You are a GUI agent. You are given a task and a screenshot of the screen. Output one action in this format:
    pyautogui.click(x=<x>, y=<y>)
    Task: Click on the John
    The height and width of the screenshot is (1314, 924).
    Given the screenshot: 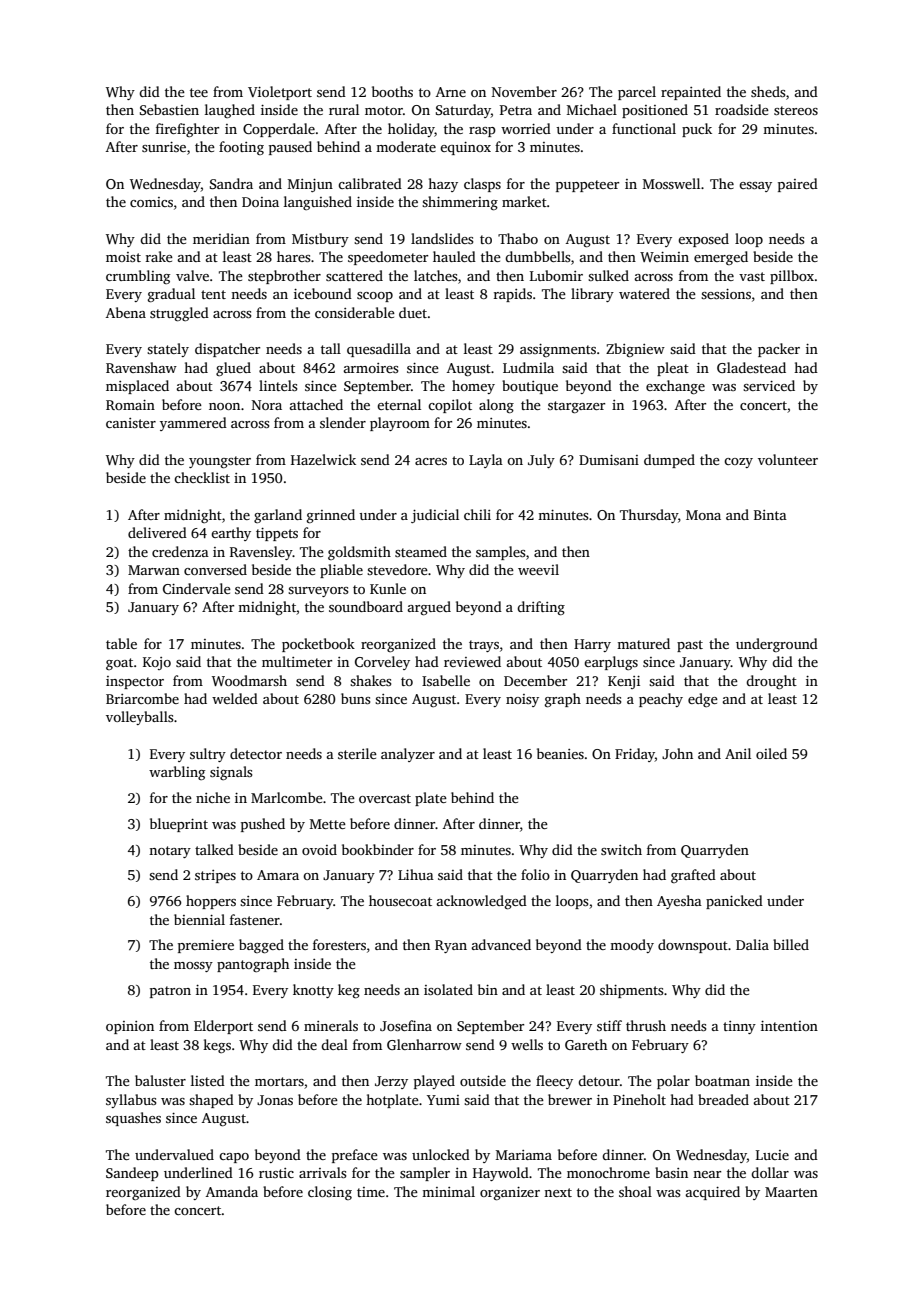 What is the action you would take?
    pyautogui.click(x=677, y=753)
